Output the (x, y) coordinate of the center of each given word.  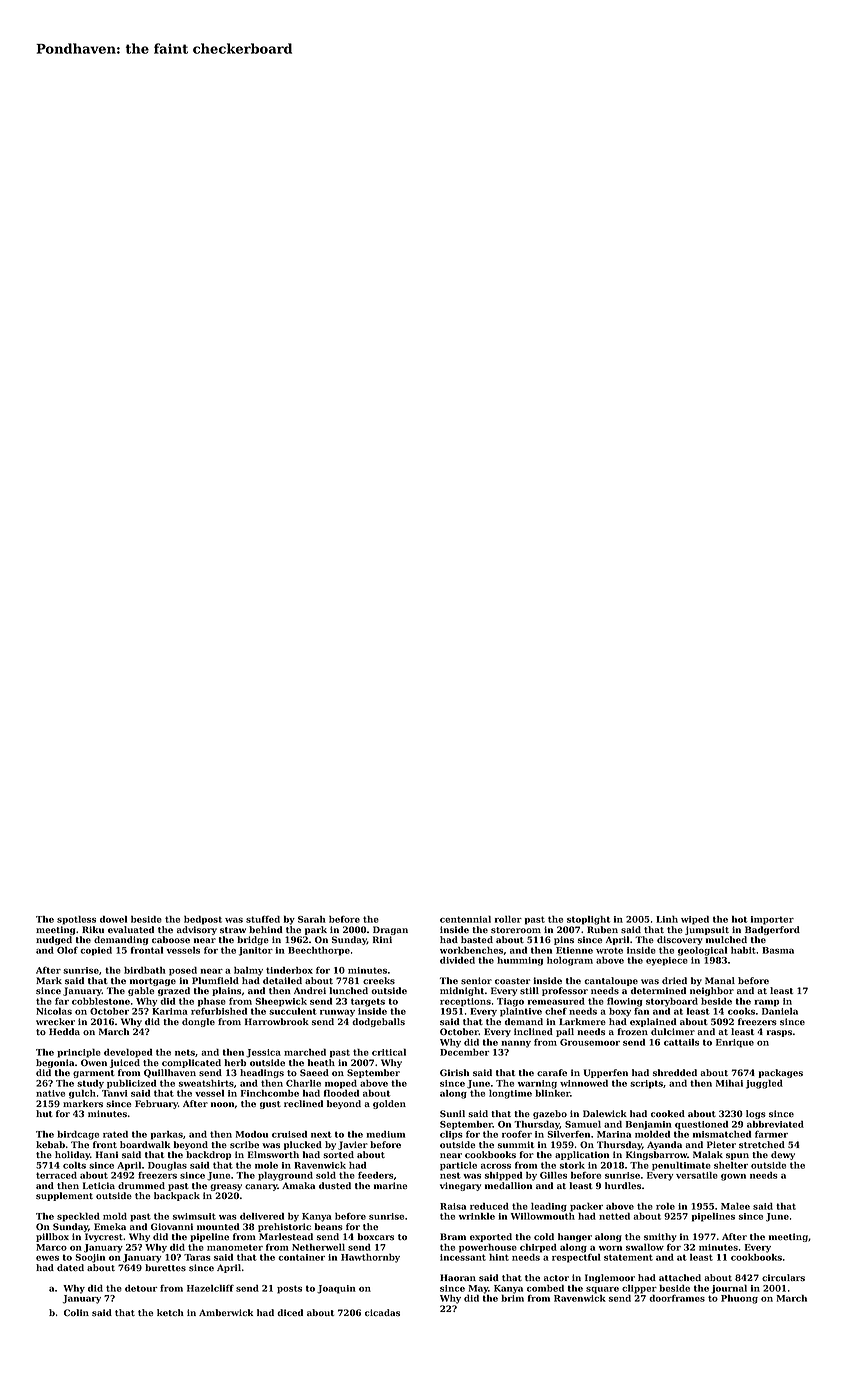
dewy (783, 1155)
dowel (113, 919)
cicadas (382, 1312)
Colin (76, 1312)
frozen (632, 1031)
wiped (695, 920)
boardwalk (145, 1144)
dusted (335, 1186)
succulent (293, 1011)
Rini (382, 939)
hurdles (623, 1185)
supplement (64, 1196)
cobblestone (101, 1001)
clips (451, 1135)
